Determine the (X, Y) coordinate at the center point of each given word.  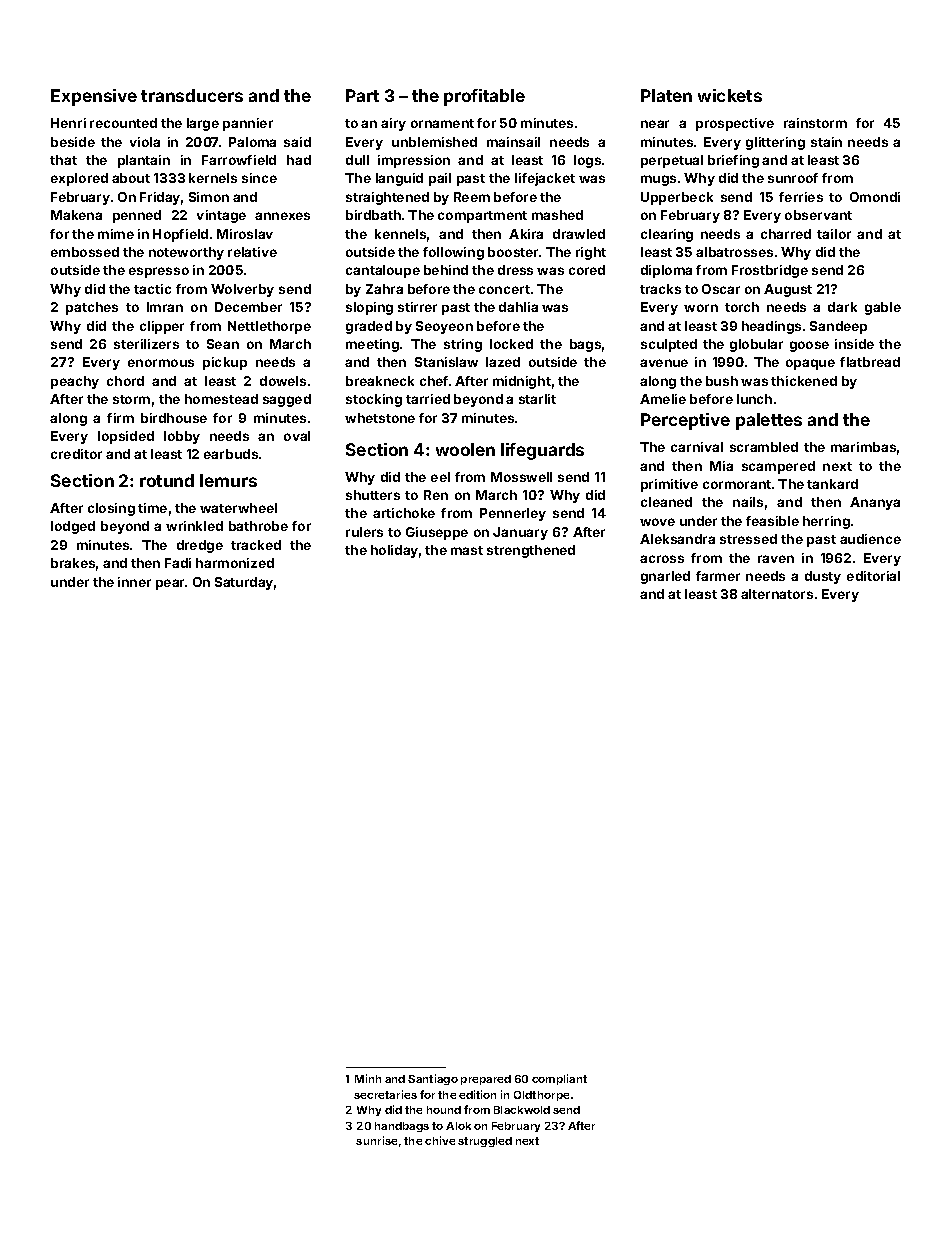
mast (467, 550)
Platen (666, 95)
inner (134, 582)
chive (440, 1140)
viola (145, 142)
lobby (182, 437)
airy (393, 124)
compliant (559, 1079)
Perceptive (685, 421)
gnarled (665, 577)
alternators (777, 594)
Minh (368, 1078)
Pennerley (513, 514)
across (662, 559)
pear (171, 584)
